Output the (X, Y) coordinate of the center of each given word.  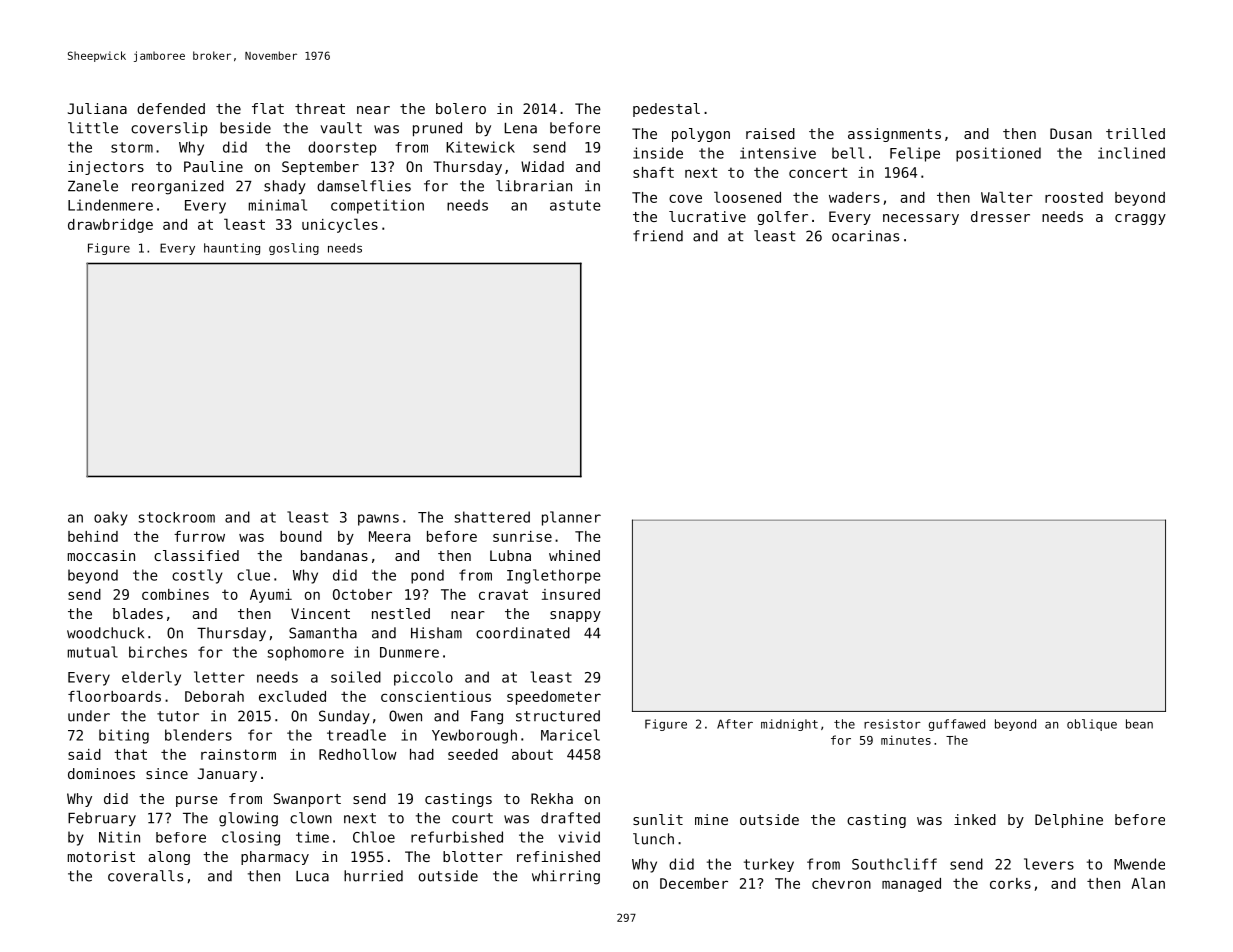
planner (571, 518)
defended (171, 108)
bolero (461, 108)
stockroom (176, 517)
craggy (1140, 219)
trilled (1135, 133)
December (694, 883)
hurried (373, 876)
